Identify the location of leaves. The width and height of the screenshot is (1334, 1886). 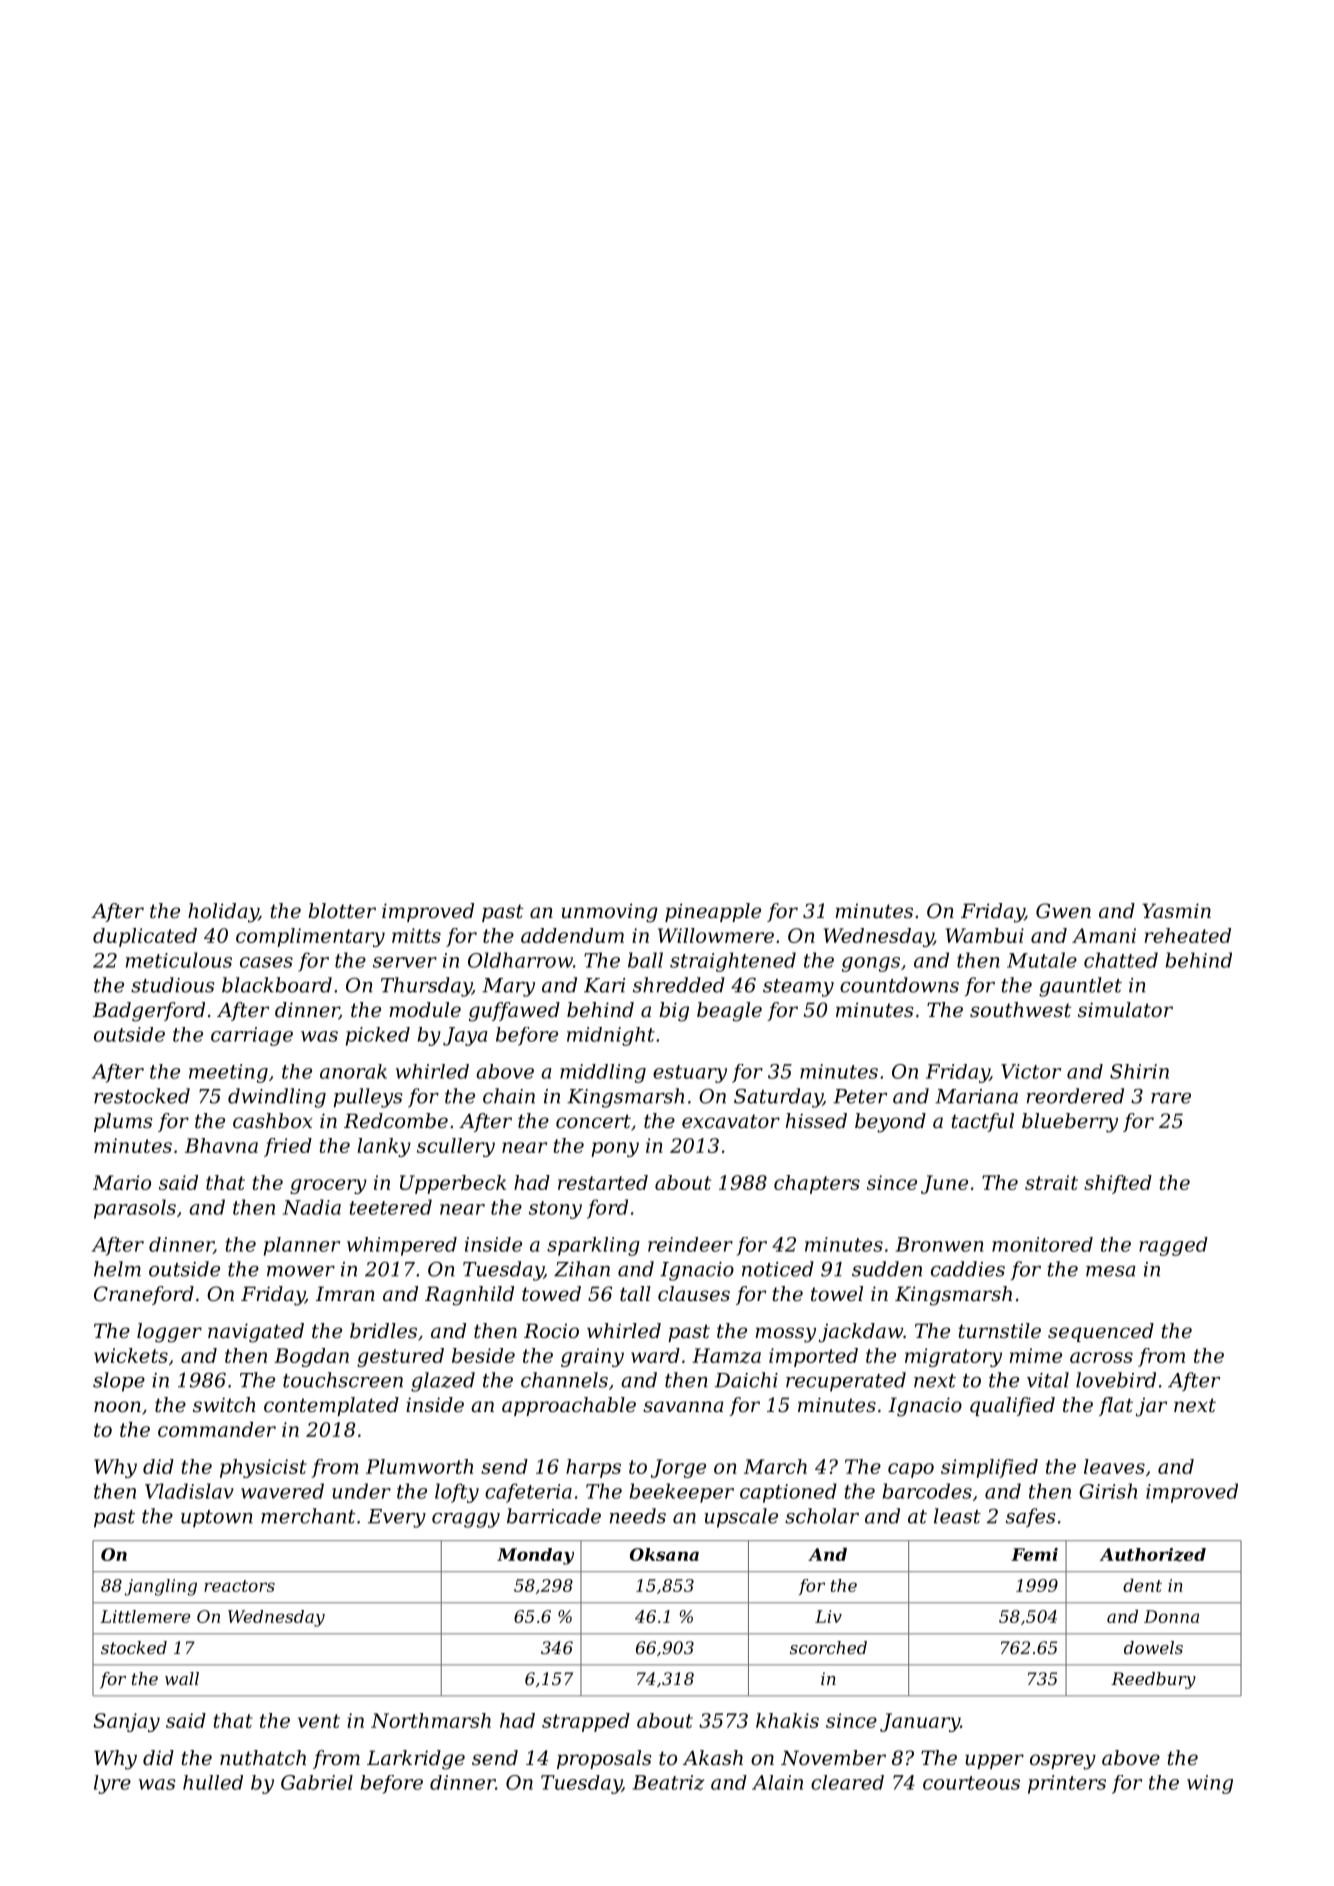
(1114, 1466).
